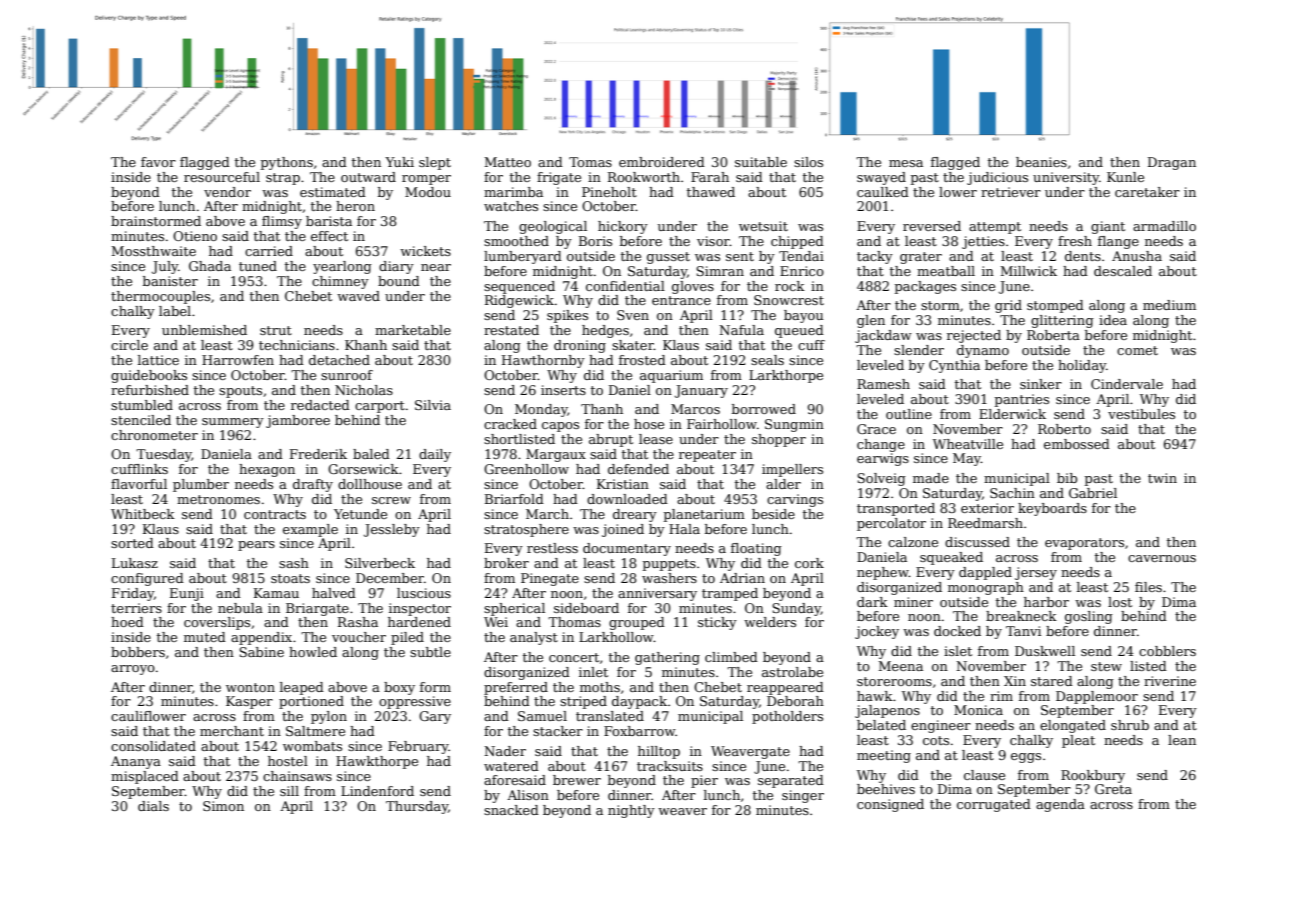 This image has width=1308, height=924. I want to click on bib, so click(1067, 478).
